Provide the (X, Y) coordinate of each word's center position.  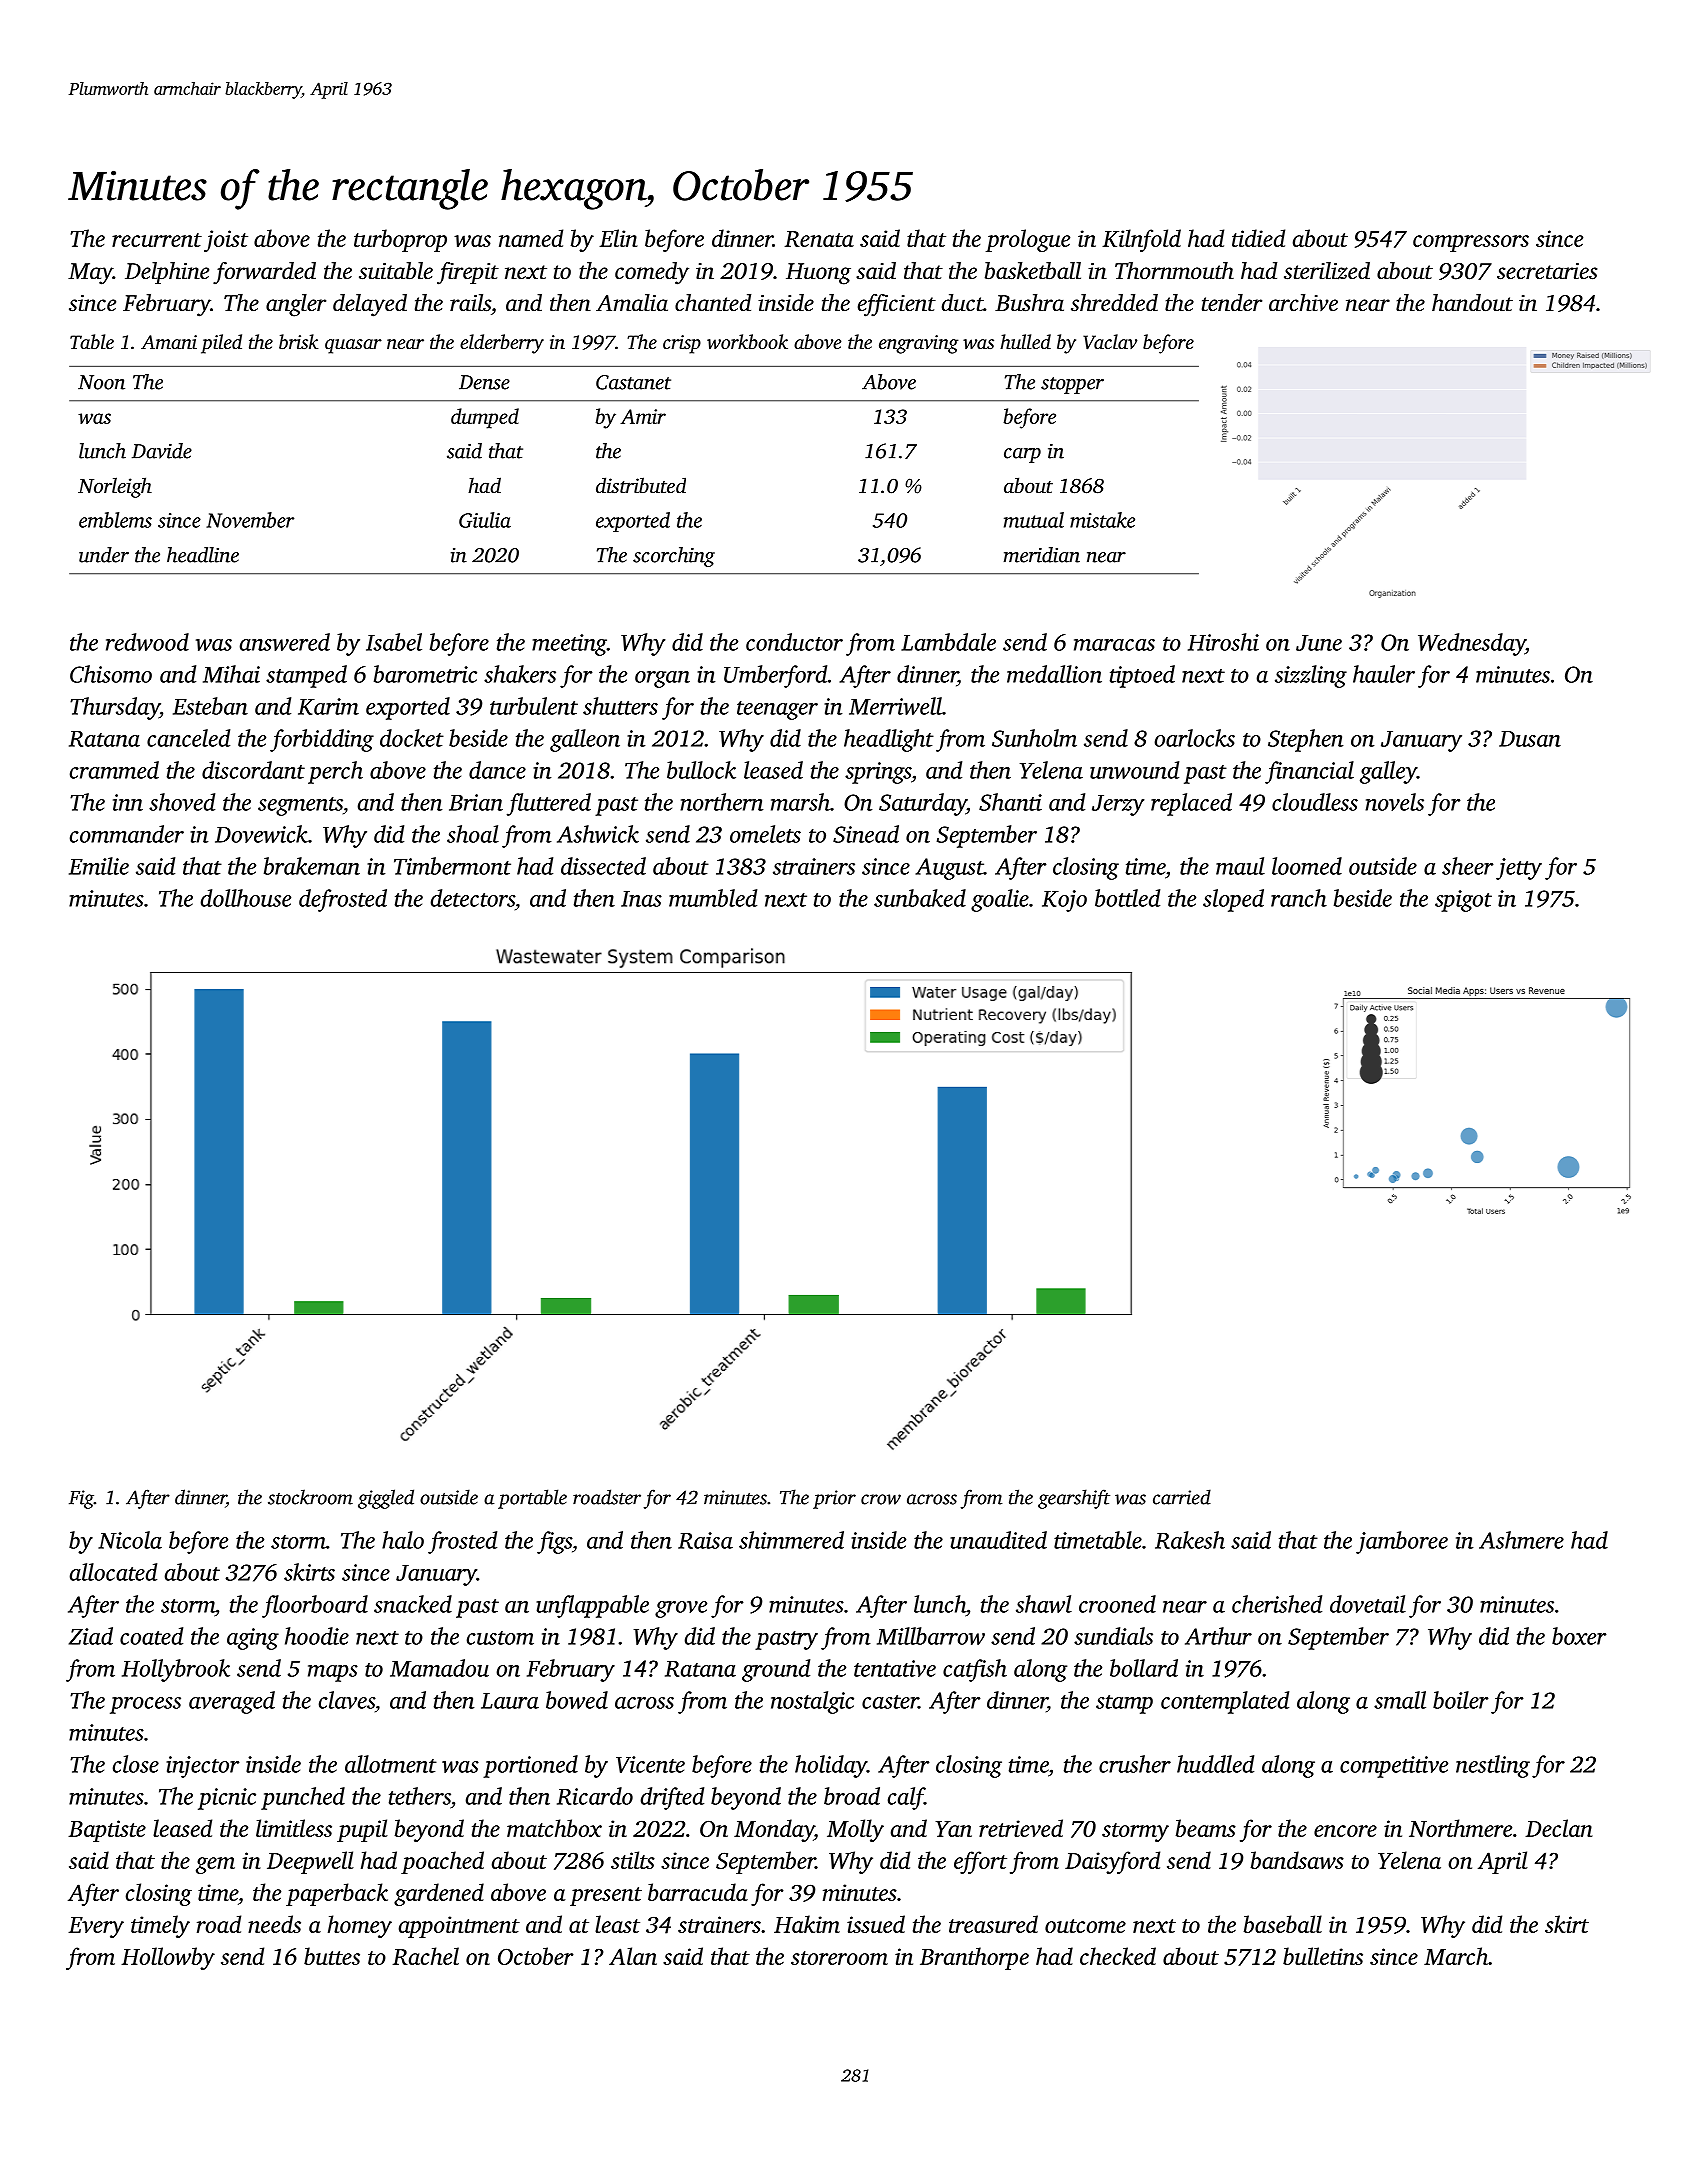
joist (226, 241)
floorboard (315, 1606)
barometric (425, 674)
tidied (1258, 238)
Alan (633, 1956)
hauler (1384, 674)
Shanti (1010, 802)
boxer (1579, 1636)
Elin (618, 238)
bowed (577, 1700)
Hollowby (168, 1958)
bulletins (1323, 1956)
